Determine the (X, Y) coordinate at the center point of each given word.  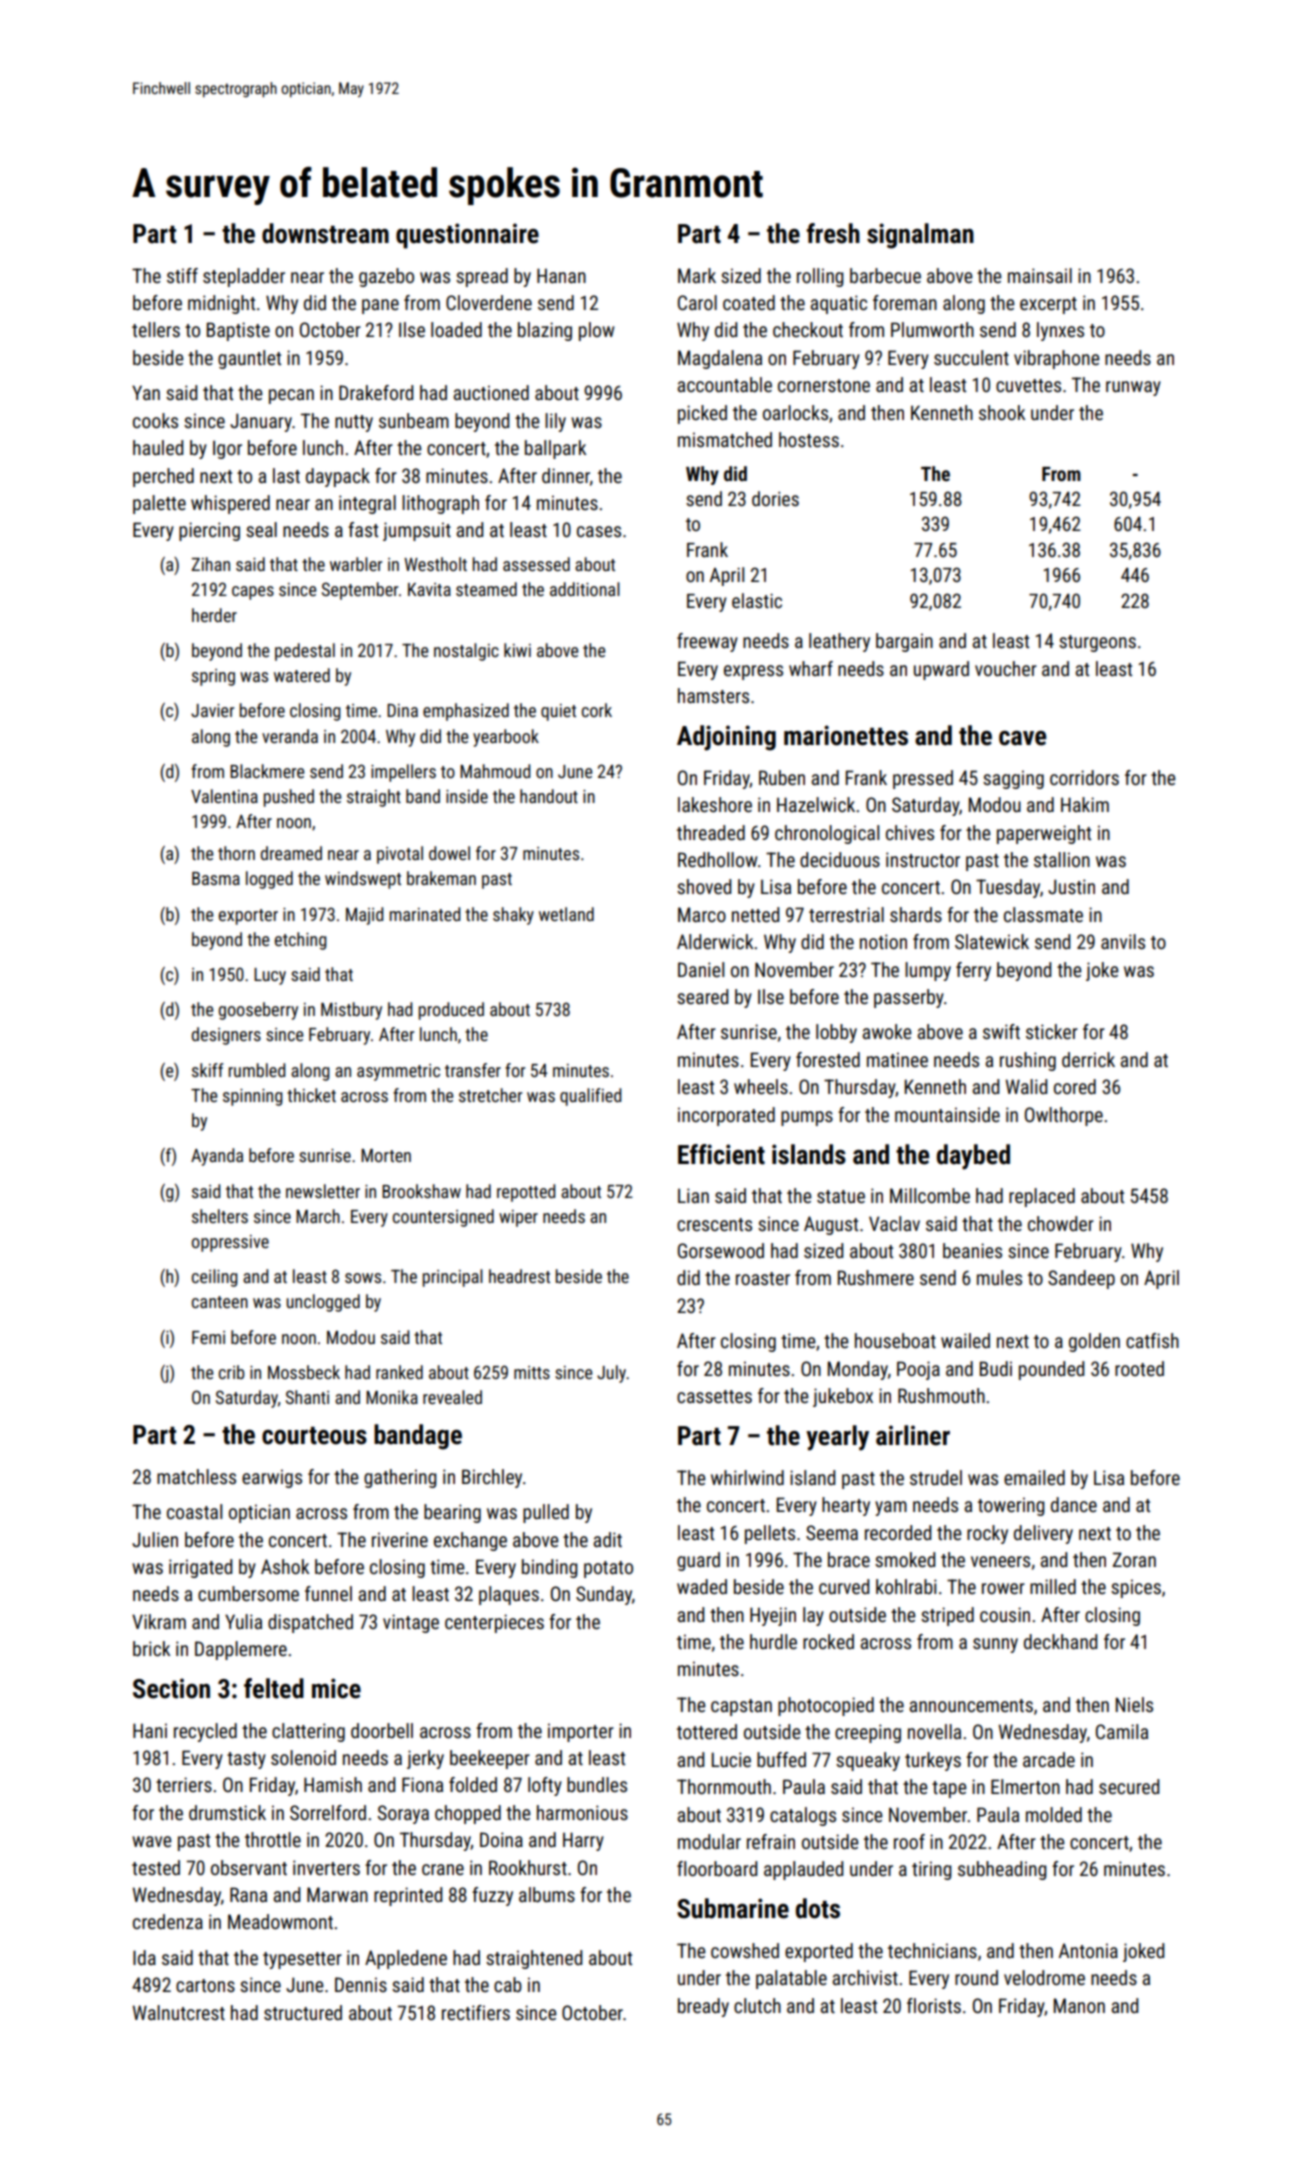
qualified (590, 1097)
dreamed (291, 853)
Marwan (337, 1894)
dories (775, 498)
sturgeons (1097, 643)
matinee (897, 1059)
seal (261, 529)
